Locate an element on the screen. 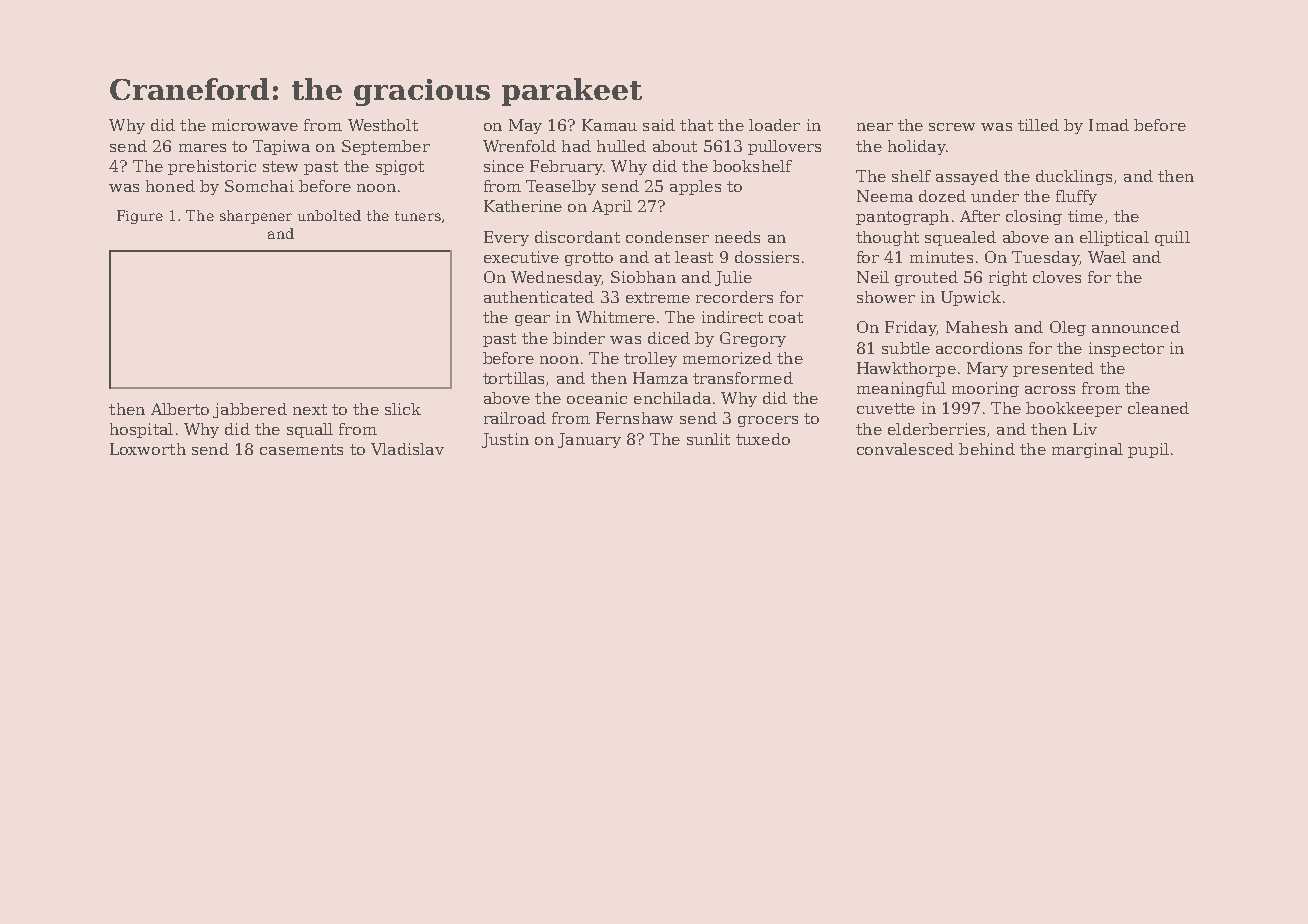  Neema is located at coordinates (885, 196).
